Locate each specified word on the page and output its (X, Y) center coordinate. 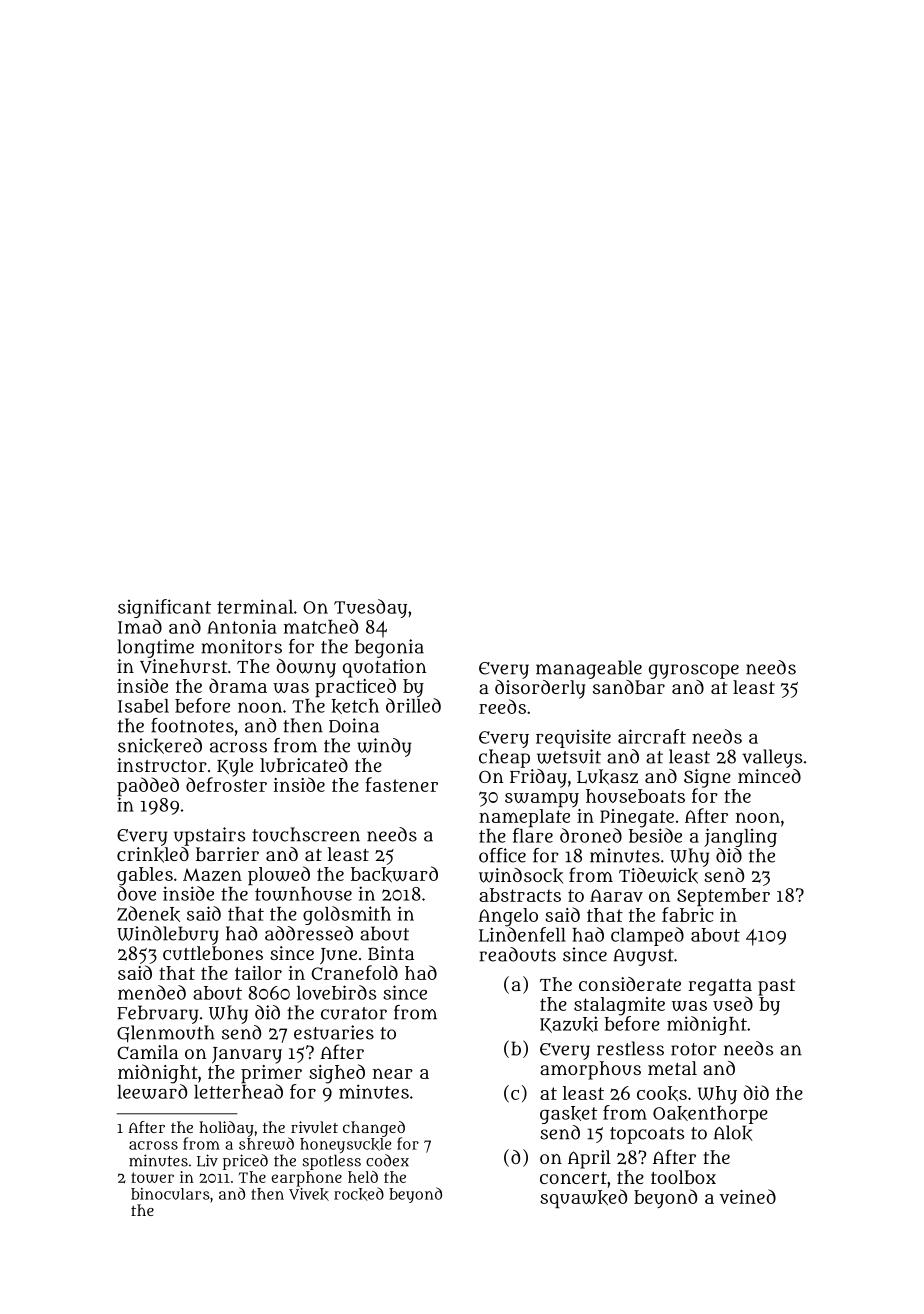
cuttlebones (213, 953)
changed (374, 1129)
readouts (517, 954)
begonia (389, 648)
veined (748, 1196)
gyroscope (694, 671)
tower (152, 1177)
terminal (255, 606)
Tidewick (658, 876)
